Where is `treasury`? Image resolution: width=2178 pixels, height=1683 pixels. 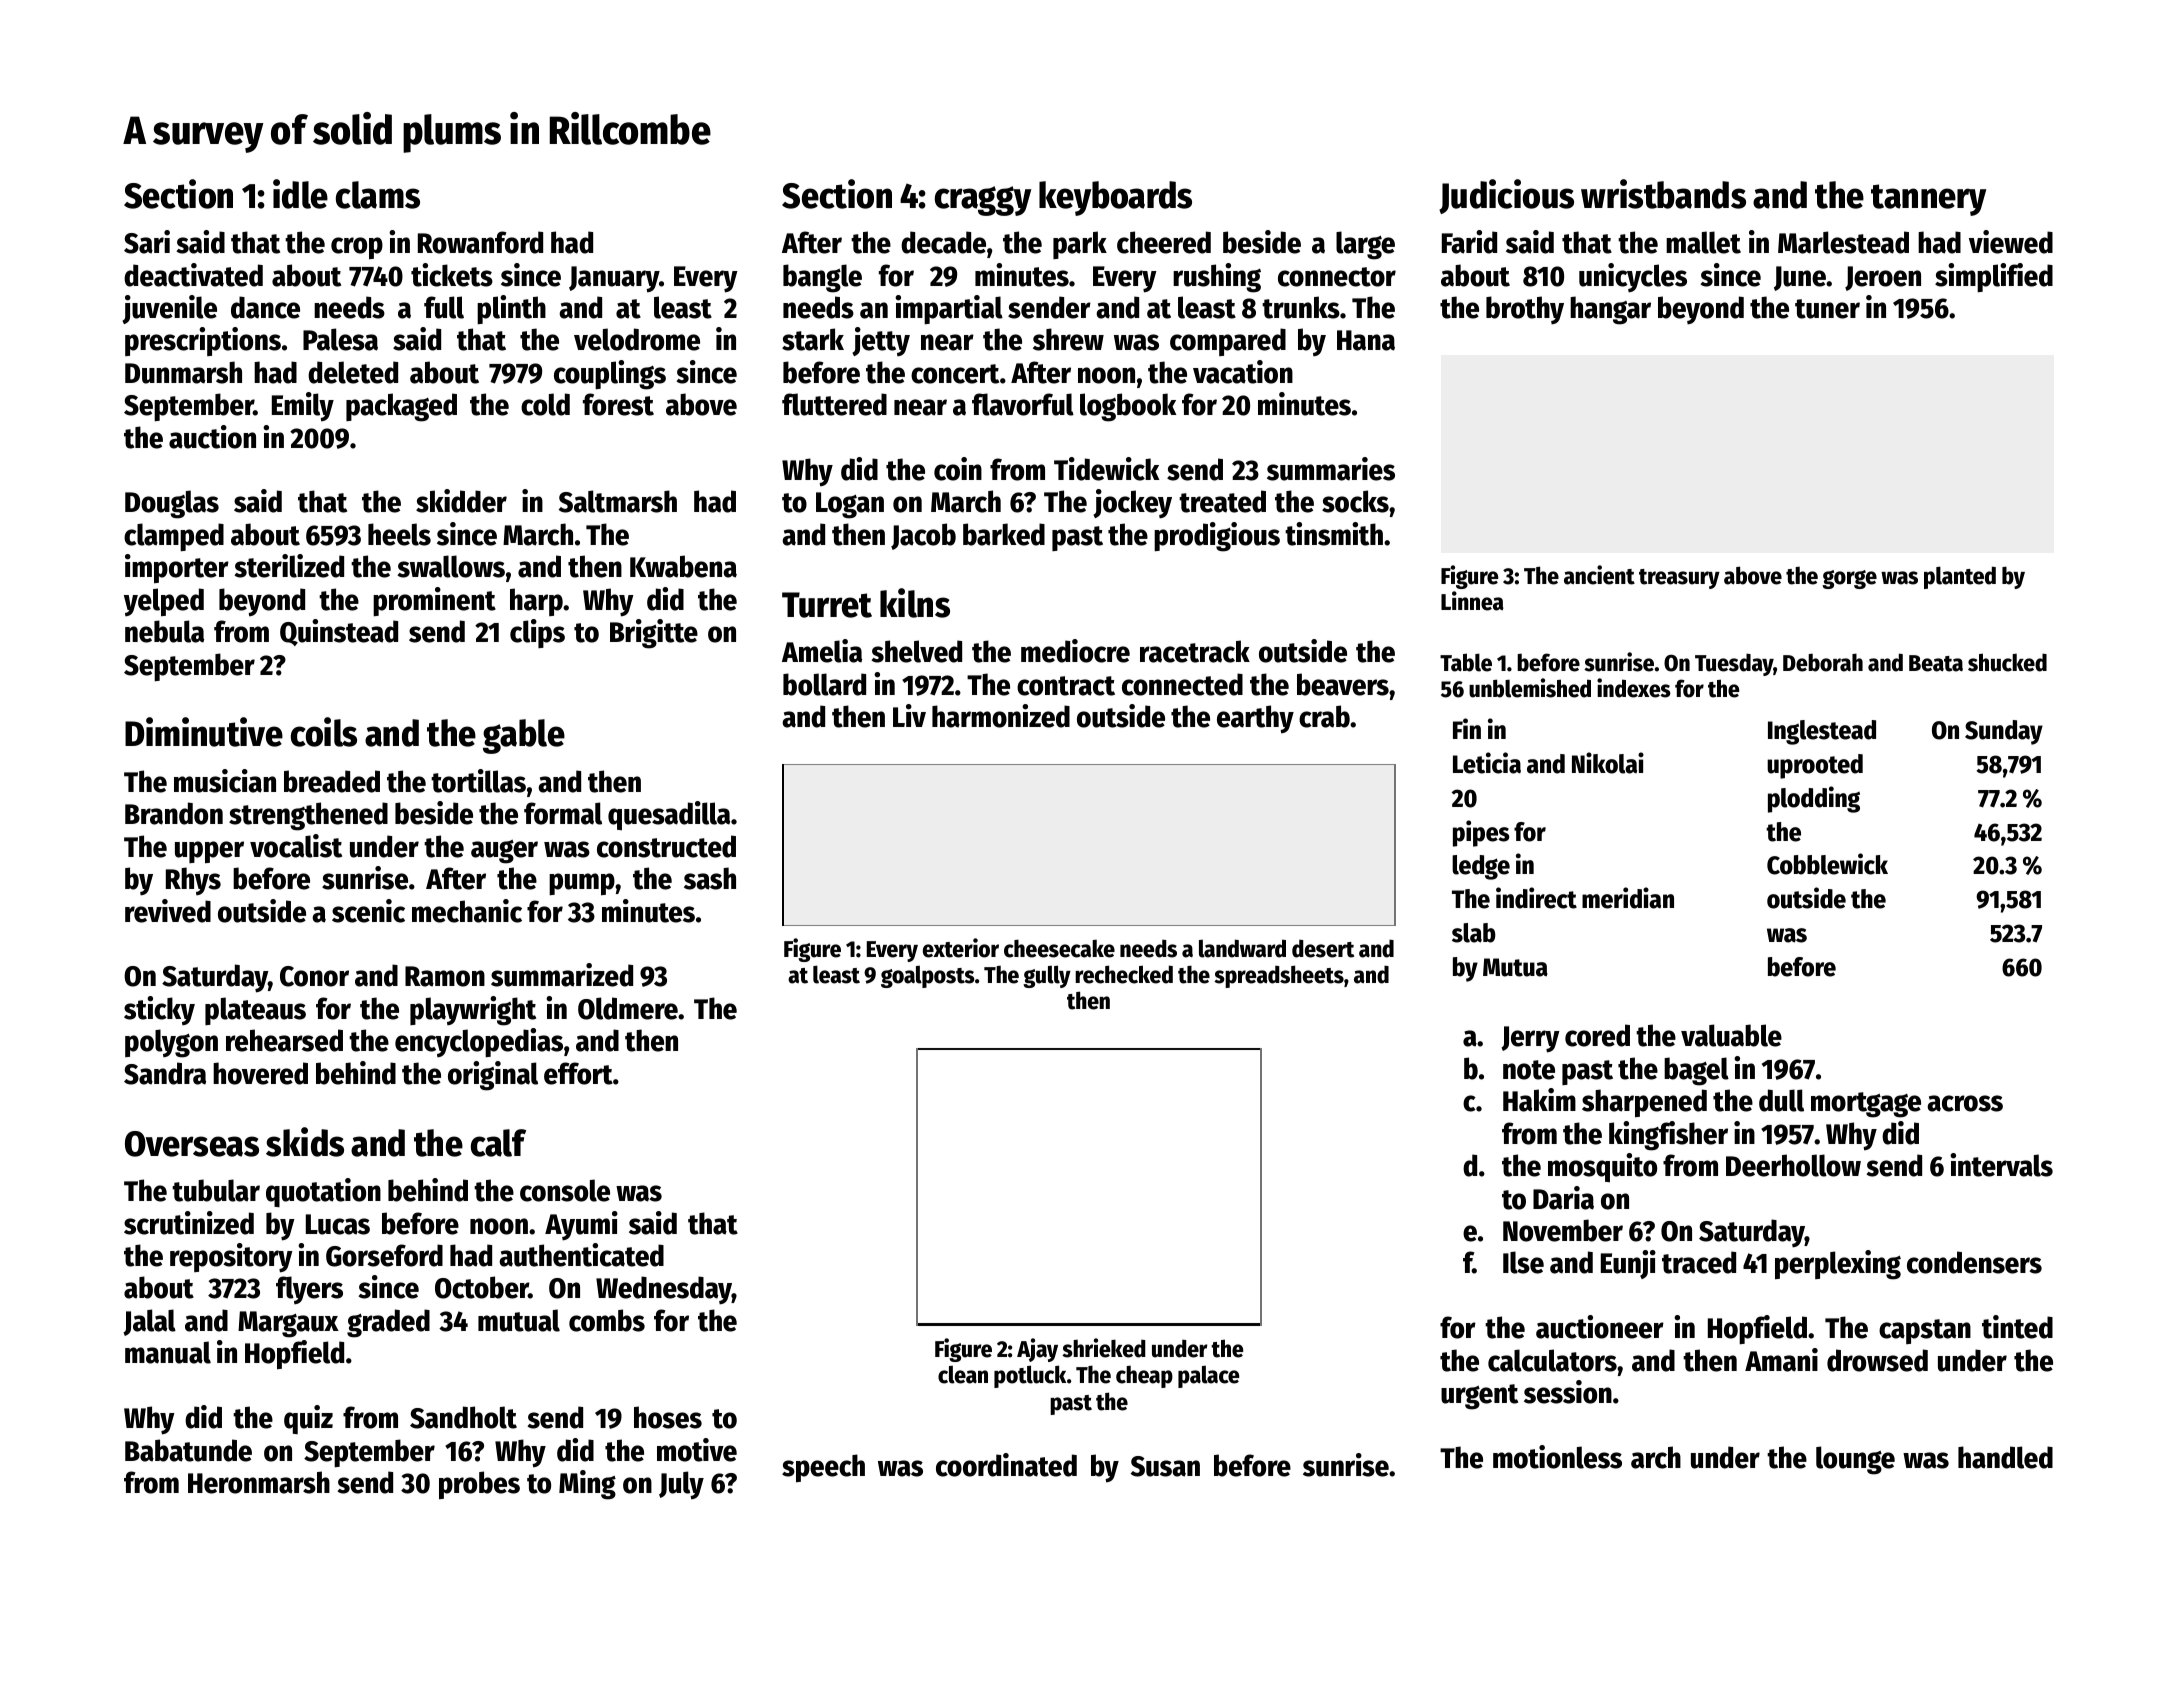 treasury is located at coordinates (1679, 579).
